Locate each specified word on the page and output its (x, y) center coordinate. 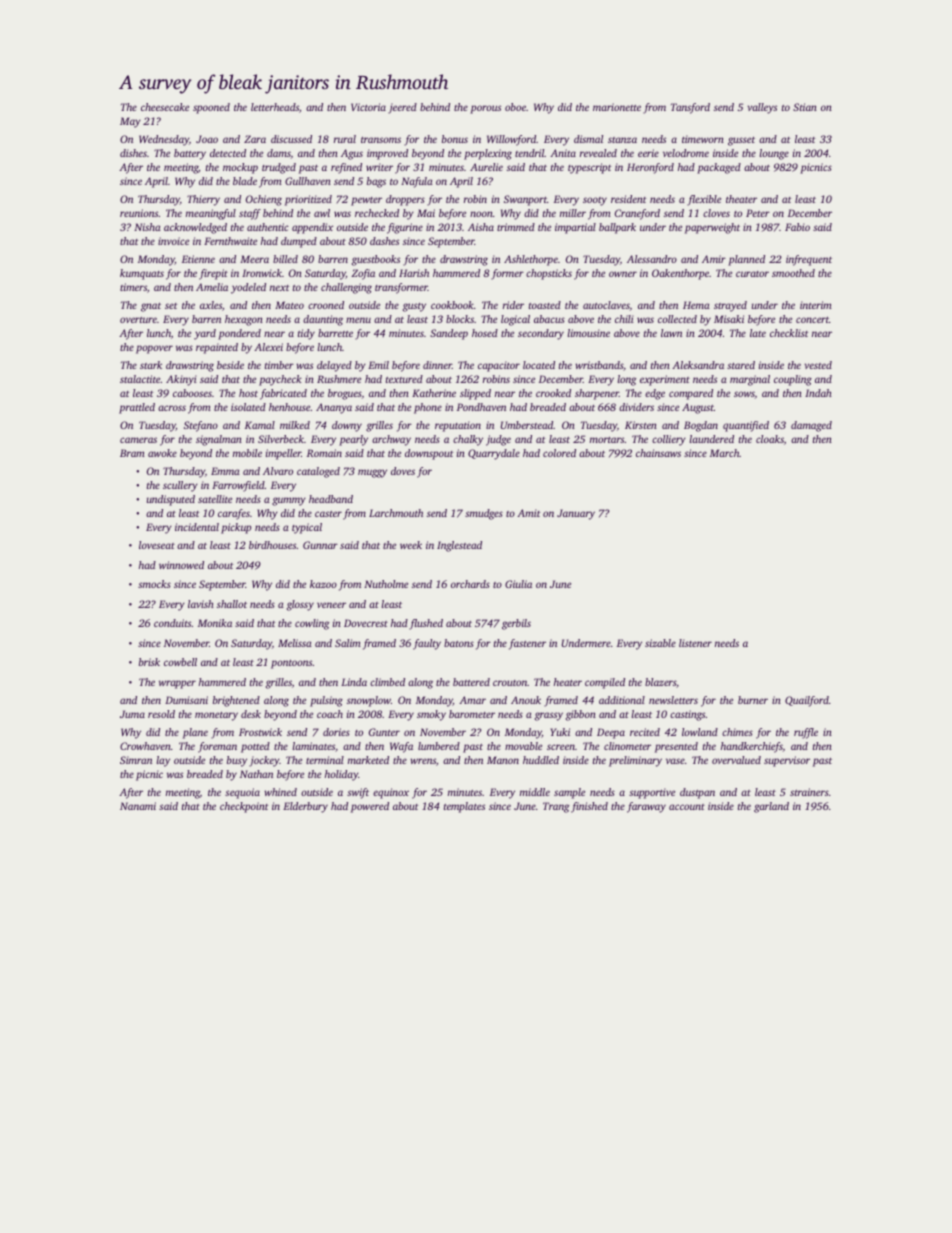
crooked (553, 393)
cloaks (770, 439)
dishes (133, 153)
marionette (617, 107)
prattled (137, 408)
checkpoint (244, 807)
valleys (762, 108)
